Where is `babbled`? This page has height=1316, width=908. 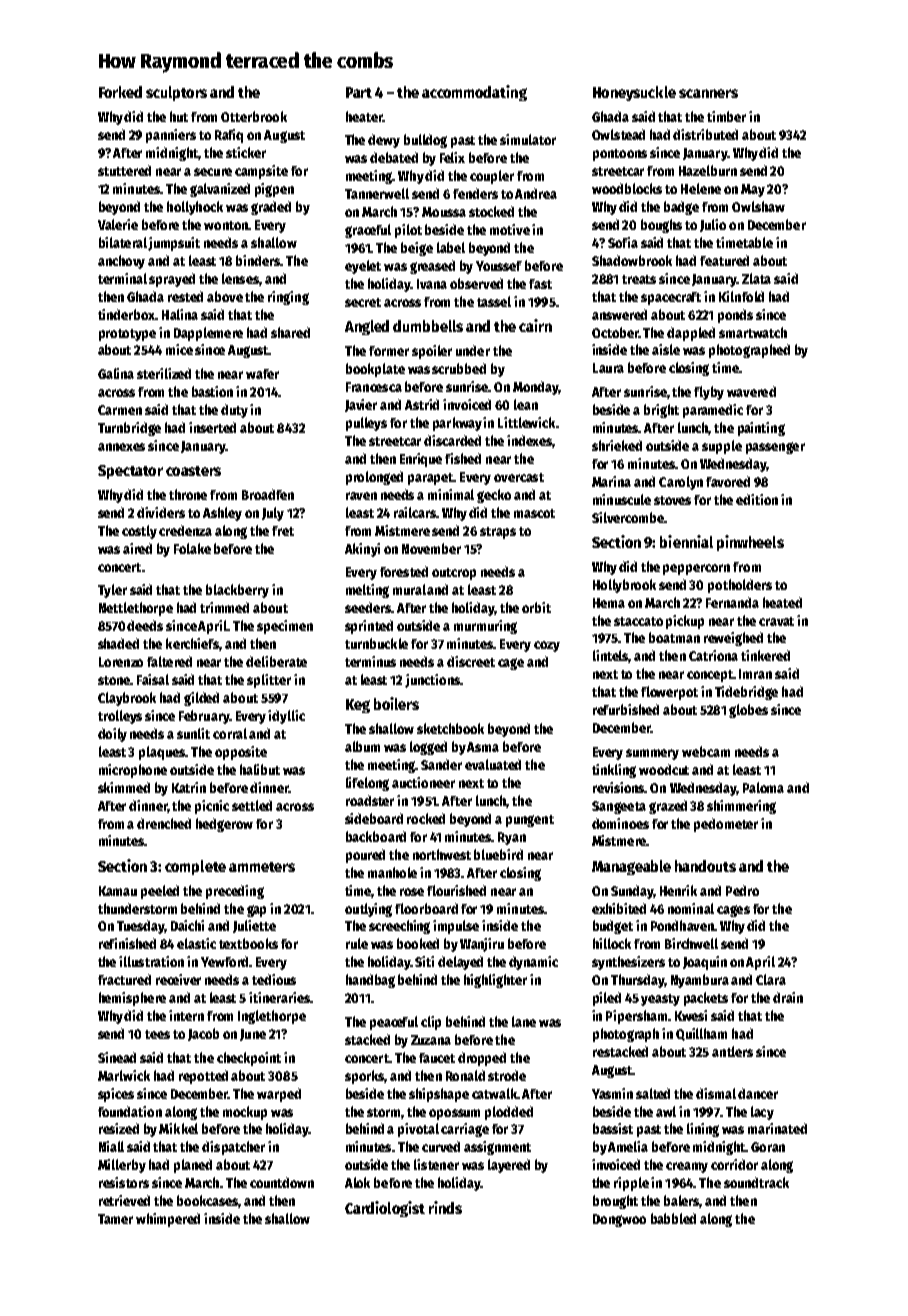 babbled is located at coordinates (673, 1218).
